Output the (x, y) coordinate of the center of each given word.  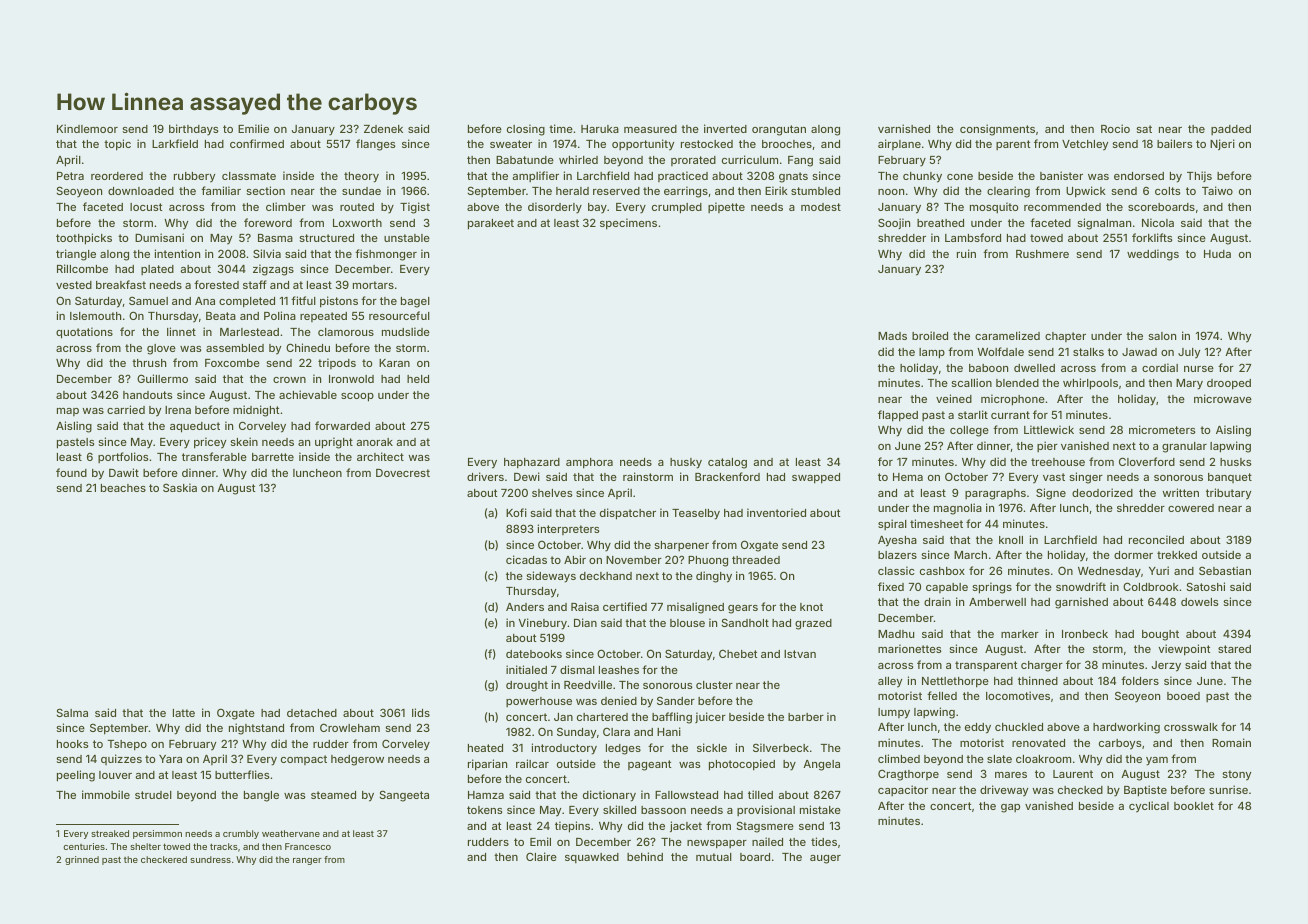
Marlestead (249, 332)
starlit (973, 414)
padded (1231, 130)
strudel (153, 795)
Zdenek (383, 129)
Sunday (576, 733)
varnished (904, 128)
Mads (892, 336)
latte (184, 713)
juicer (710, 717)
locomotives (1018, 695)
